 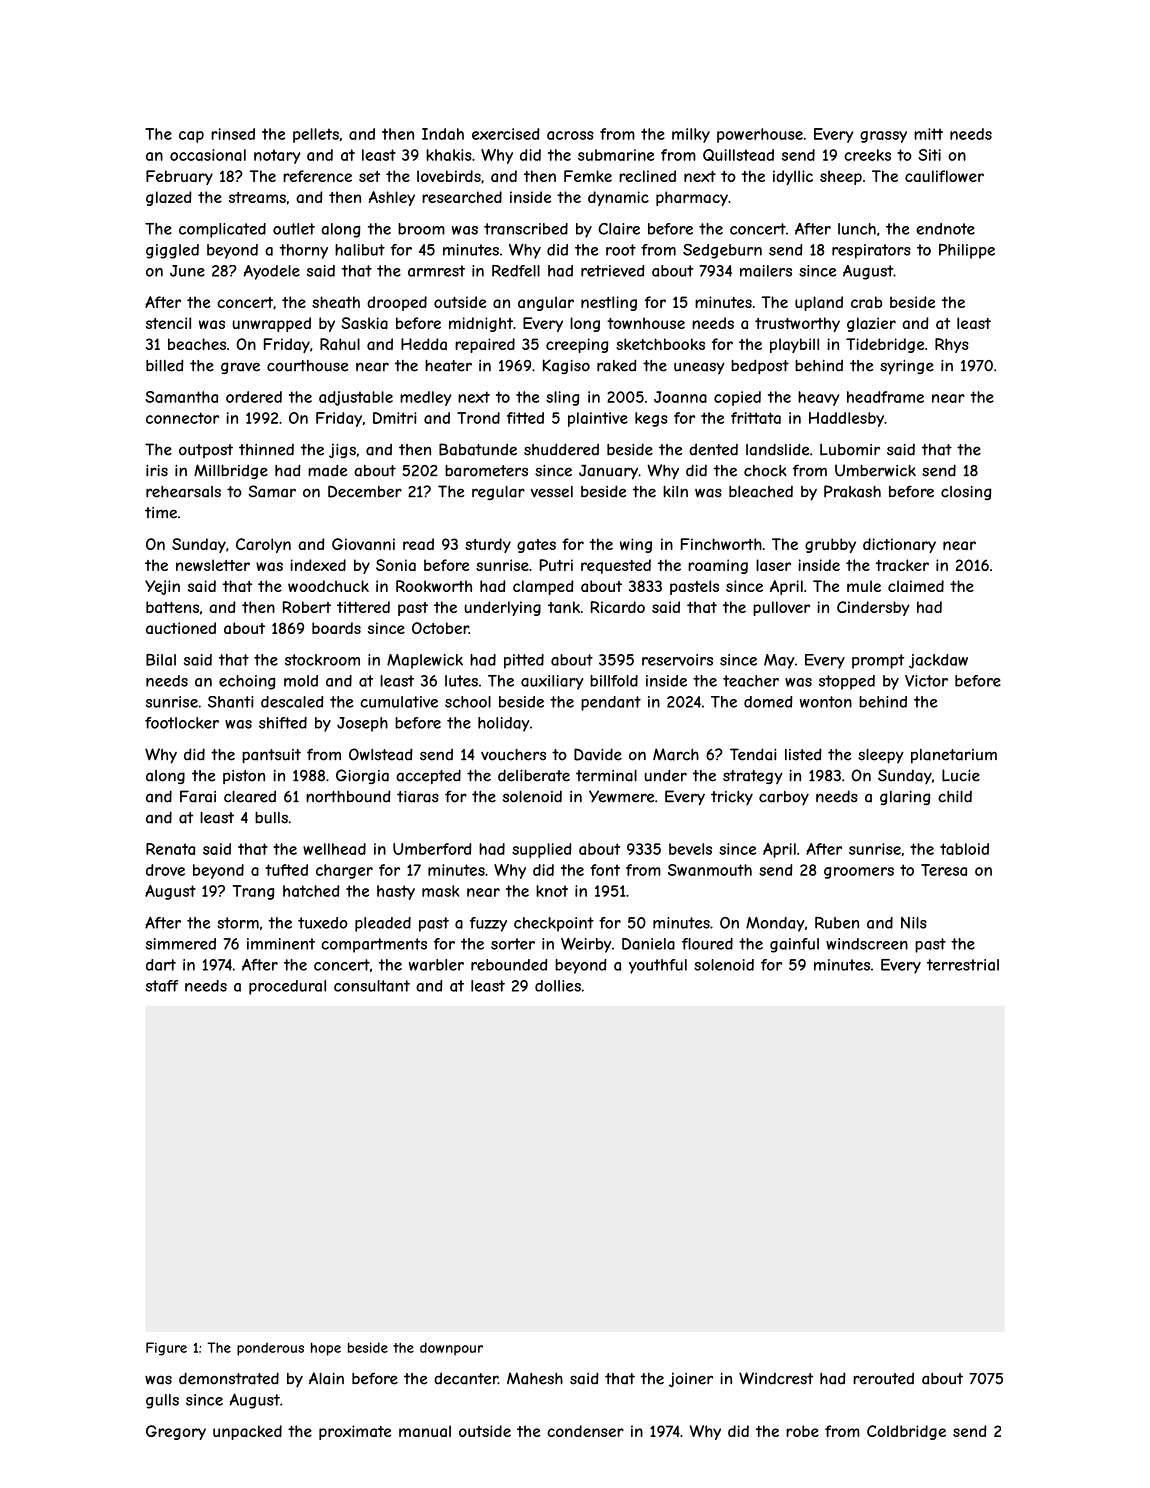 I want to click on Millbridge, so click(x=231, y=471).
